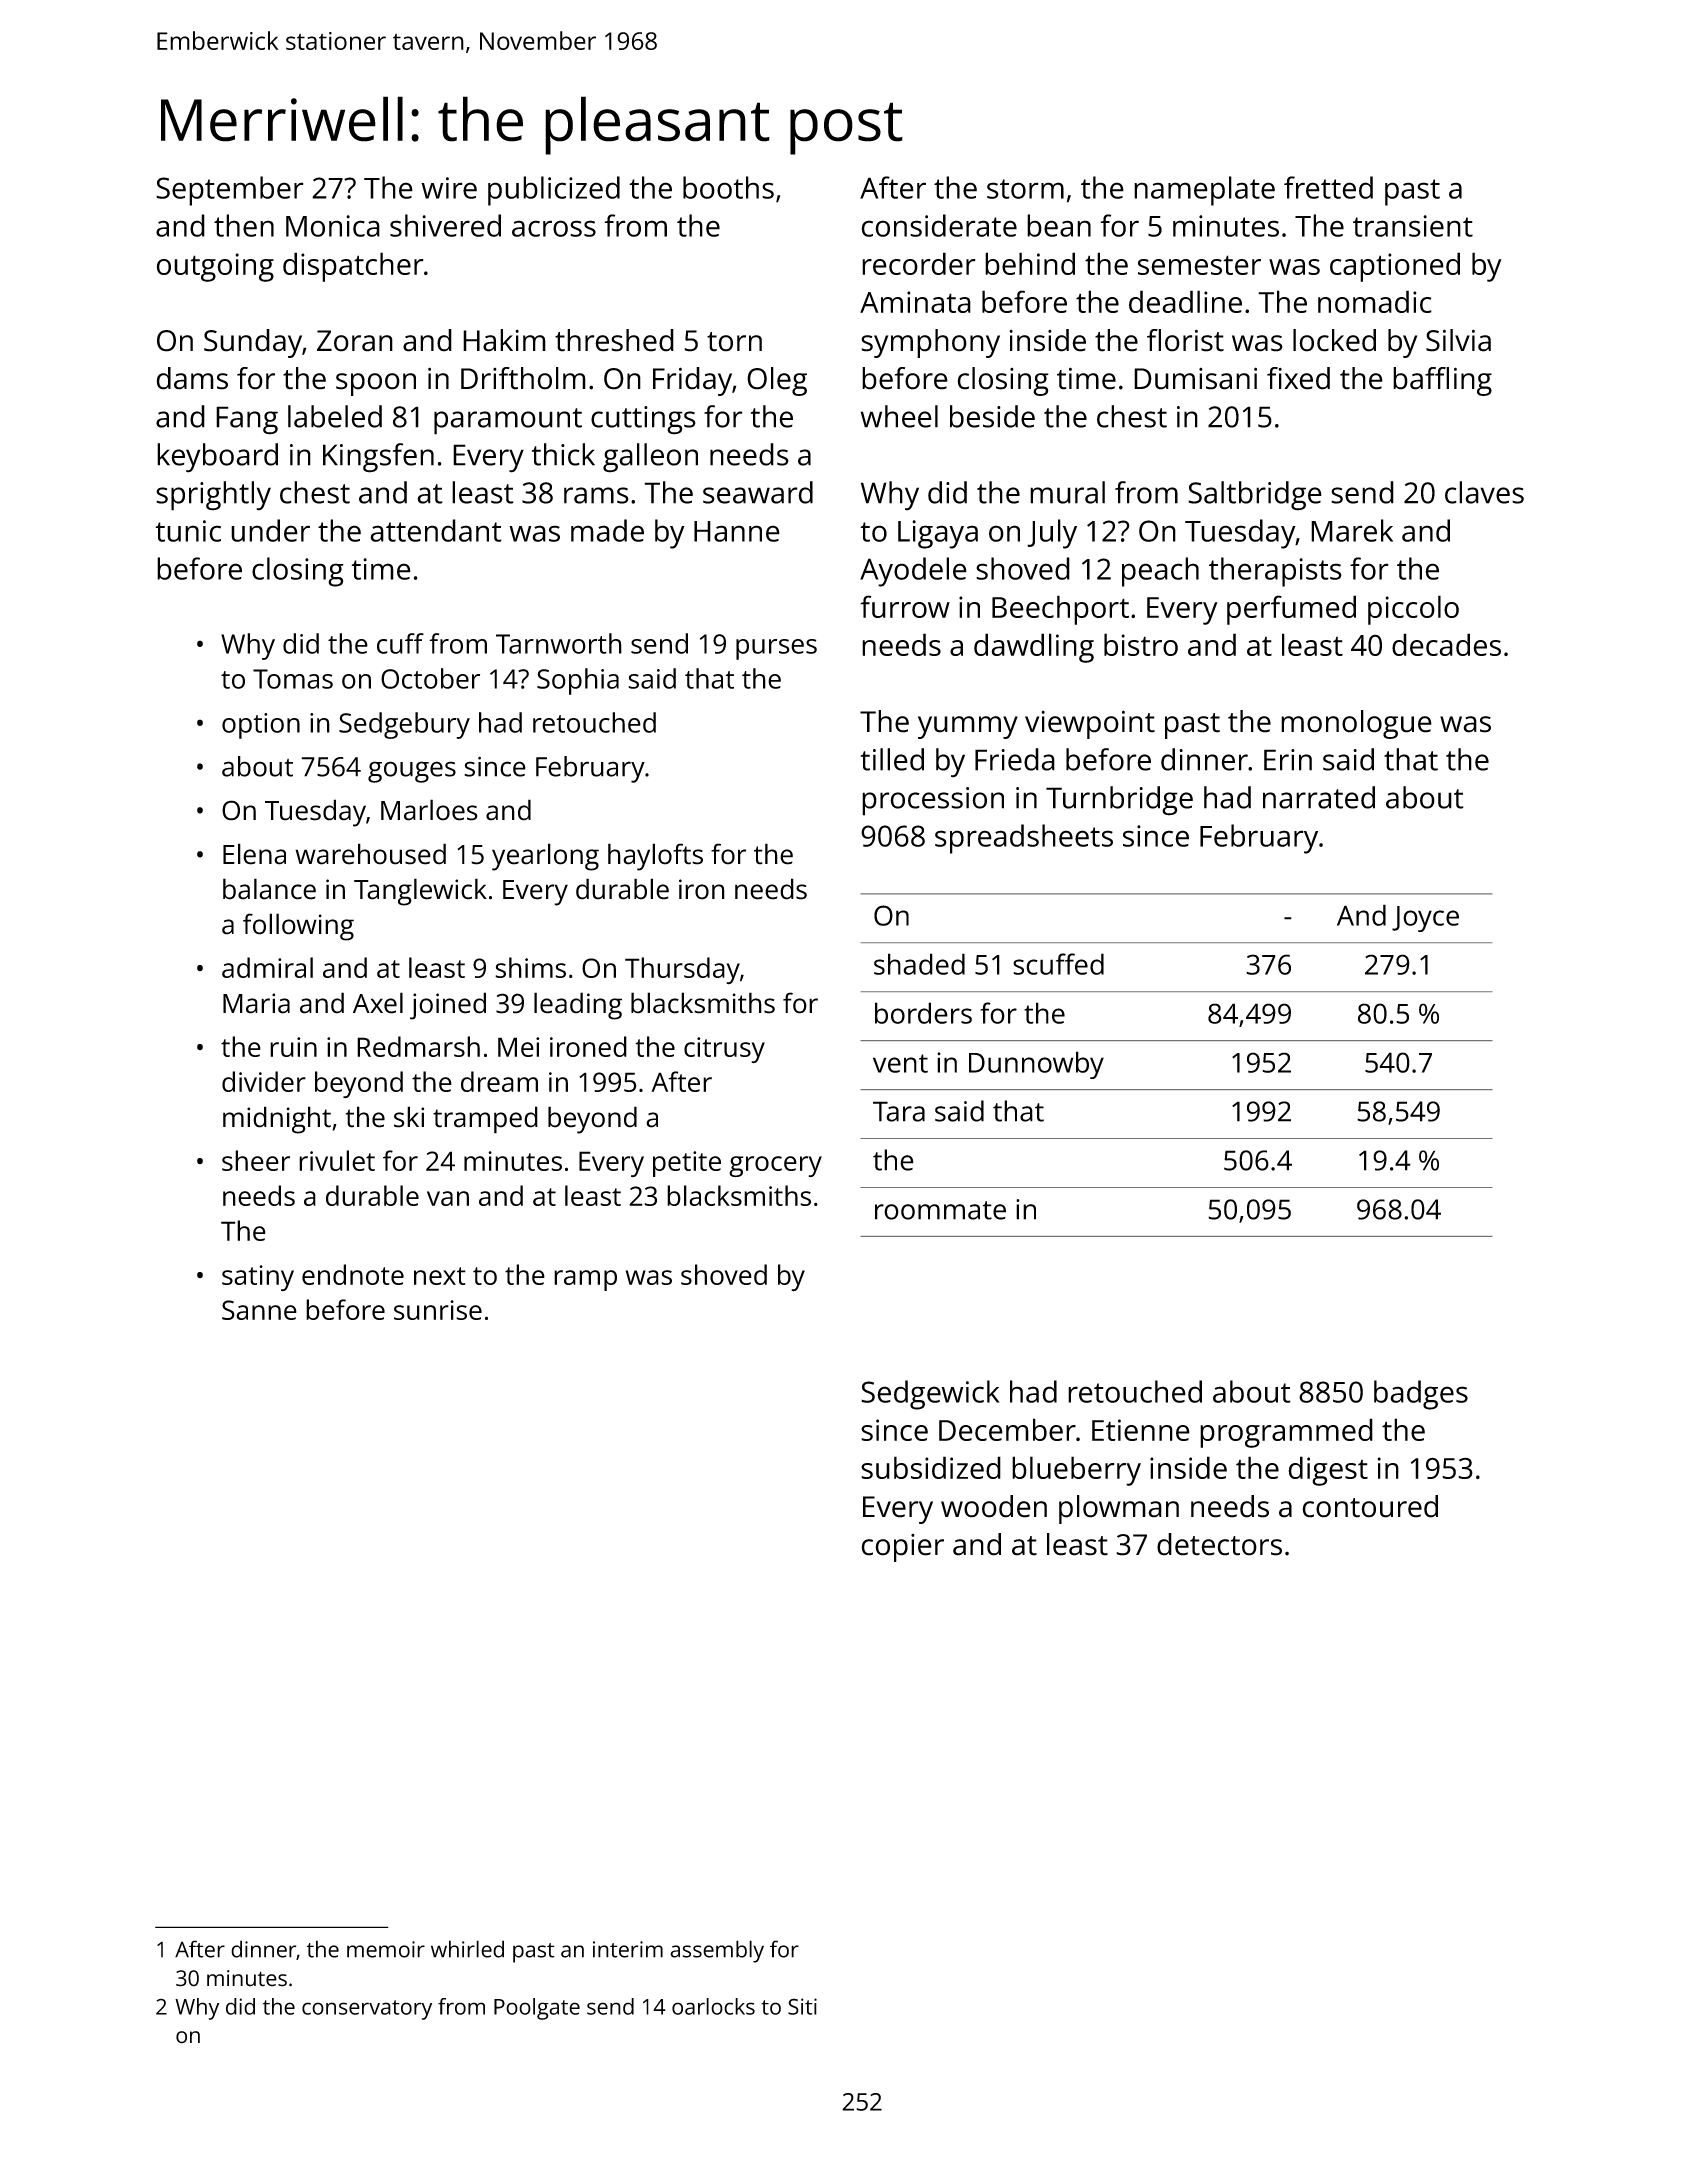 The image size is (1683, 2178). Describe the element at coordinates (438, 1310) in the screenshot. I see `sunrise` at that location.
